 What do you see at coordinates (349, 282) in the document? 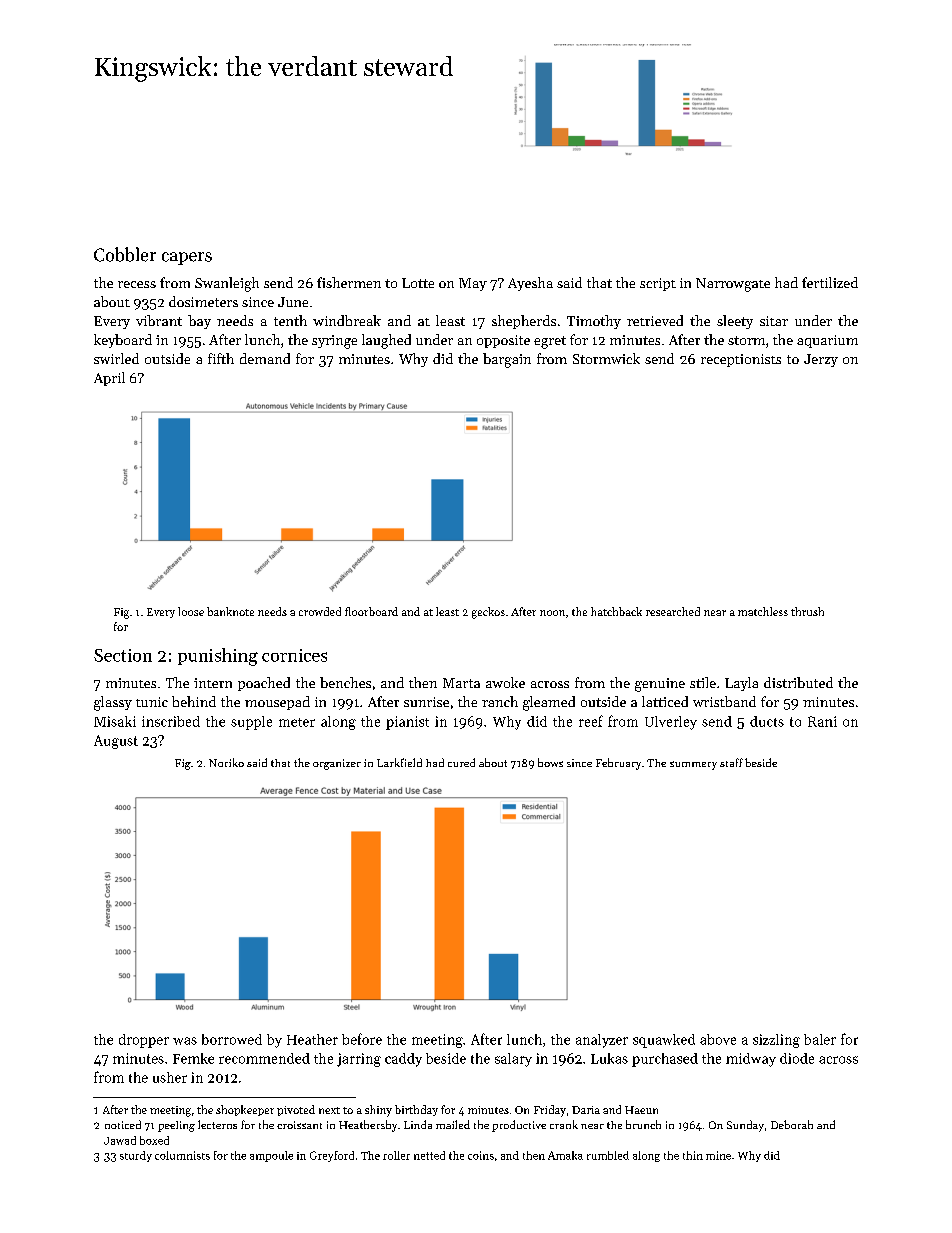
I see `fishermen` at bounding box center [349, 282].
